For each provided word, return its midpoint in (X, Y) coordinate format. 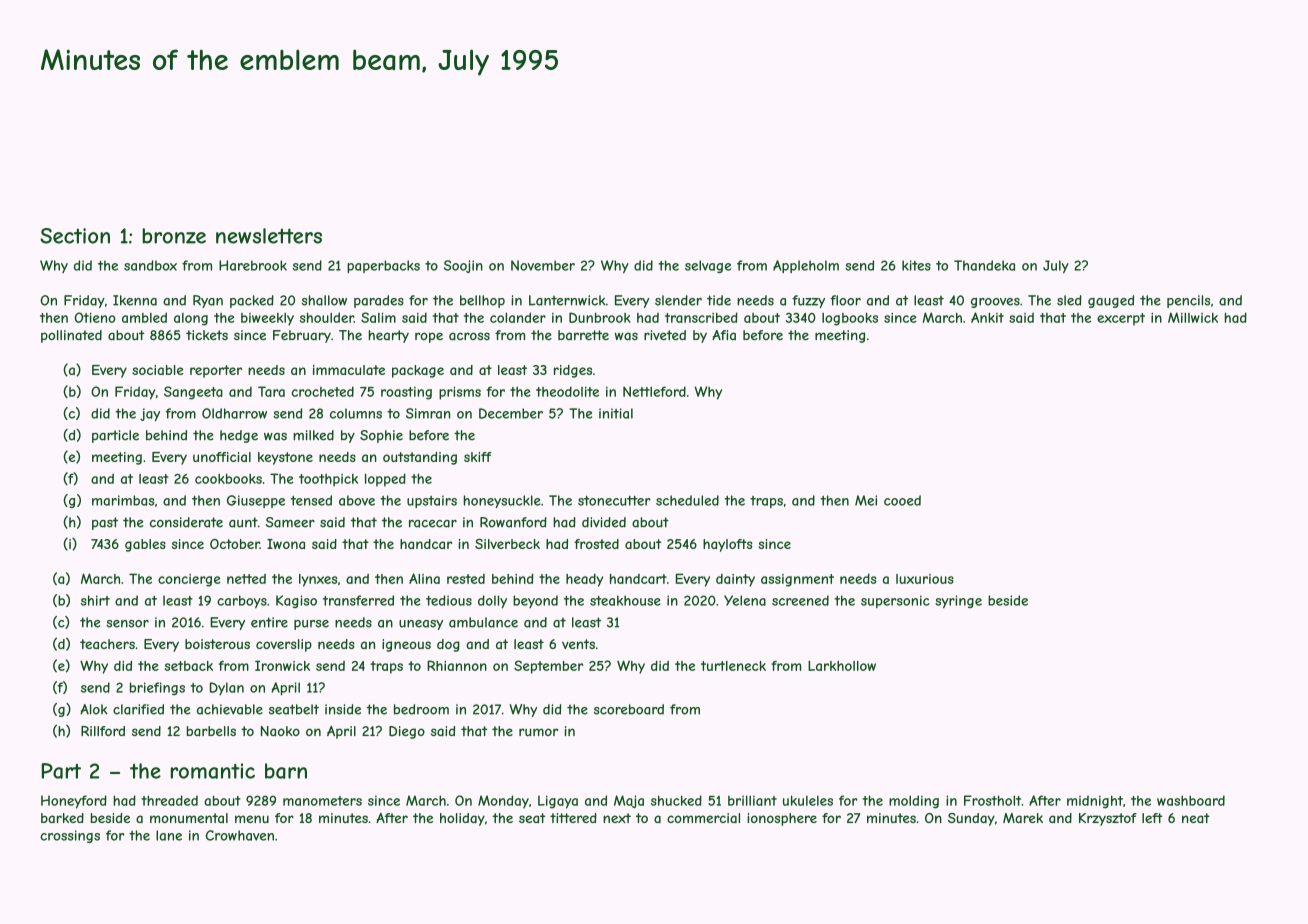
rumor (538, 732)
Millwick (1193, 317)
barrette (583, 335)
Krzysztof (1108, 819)
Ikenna (135, 300)
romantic (213, 771)
